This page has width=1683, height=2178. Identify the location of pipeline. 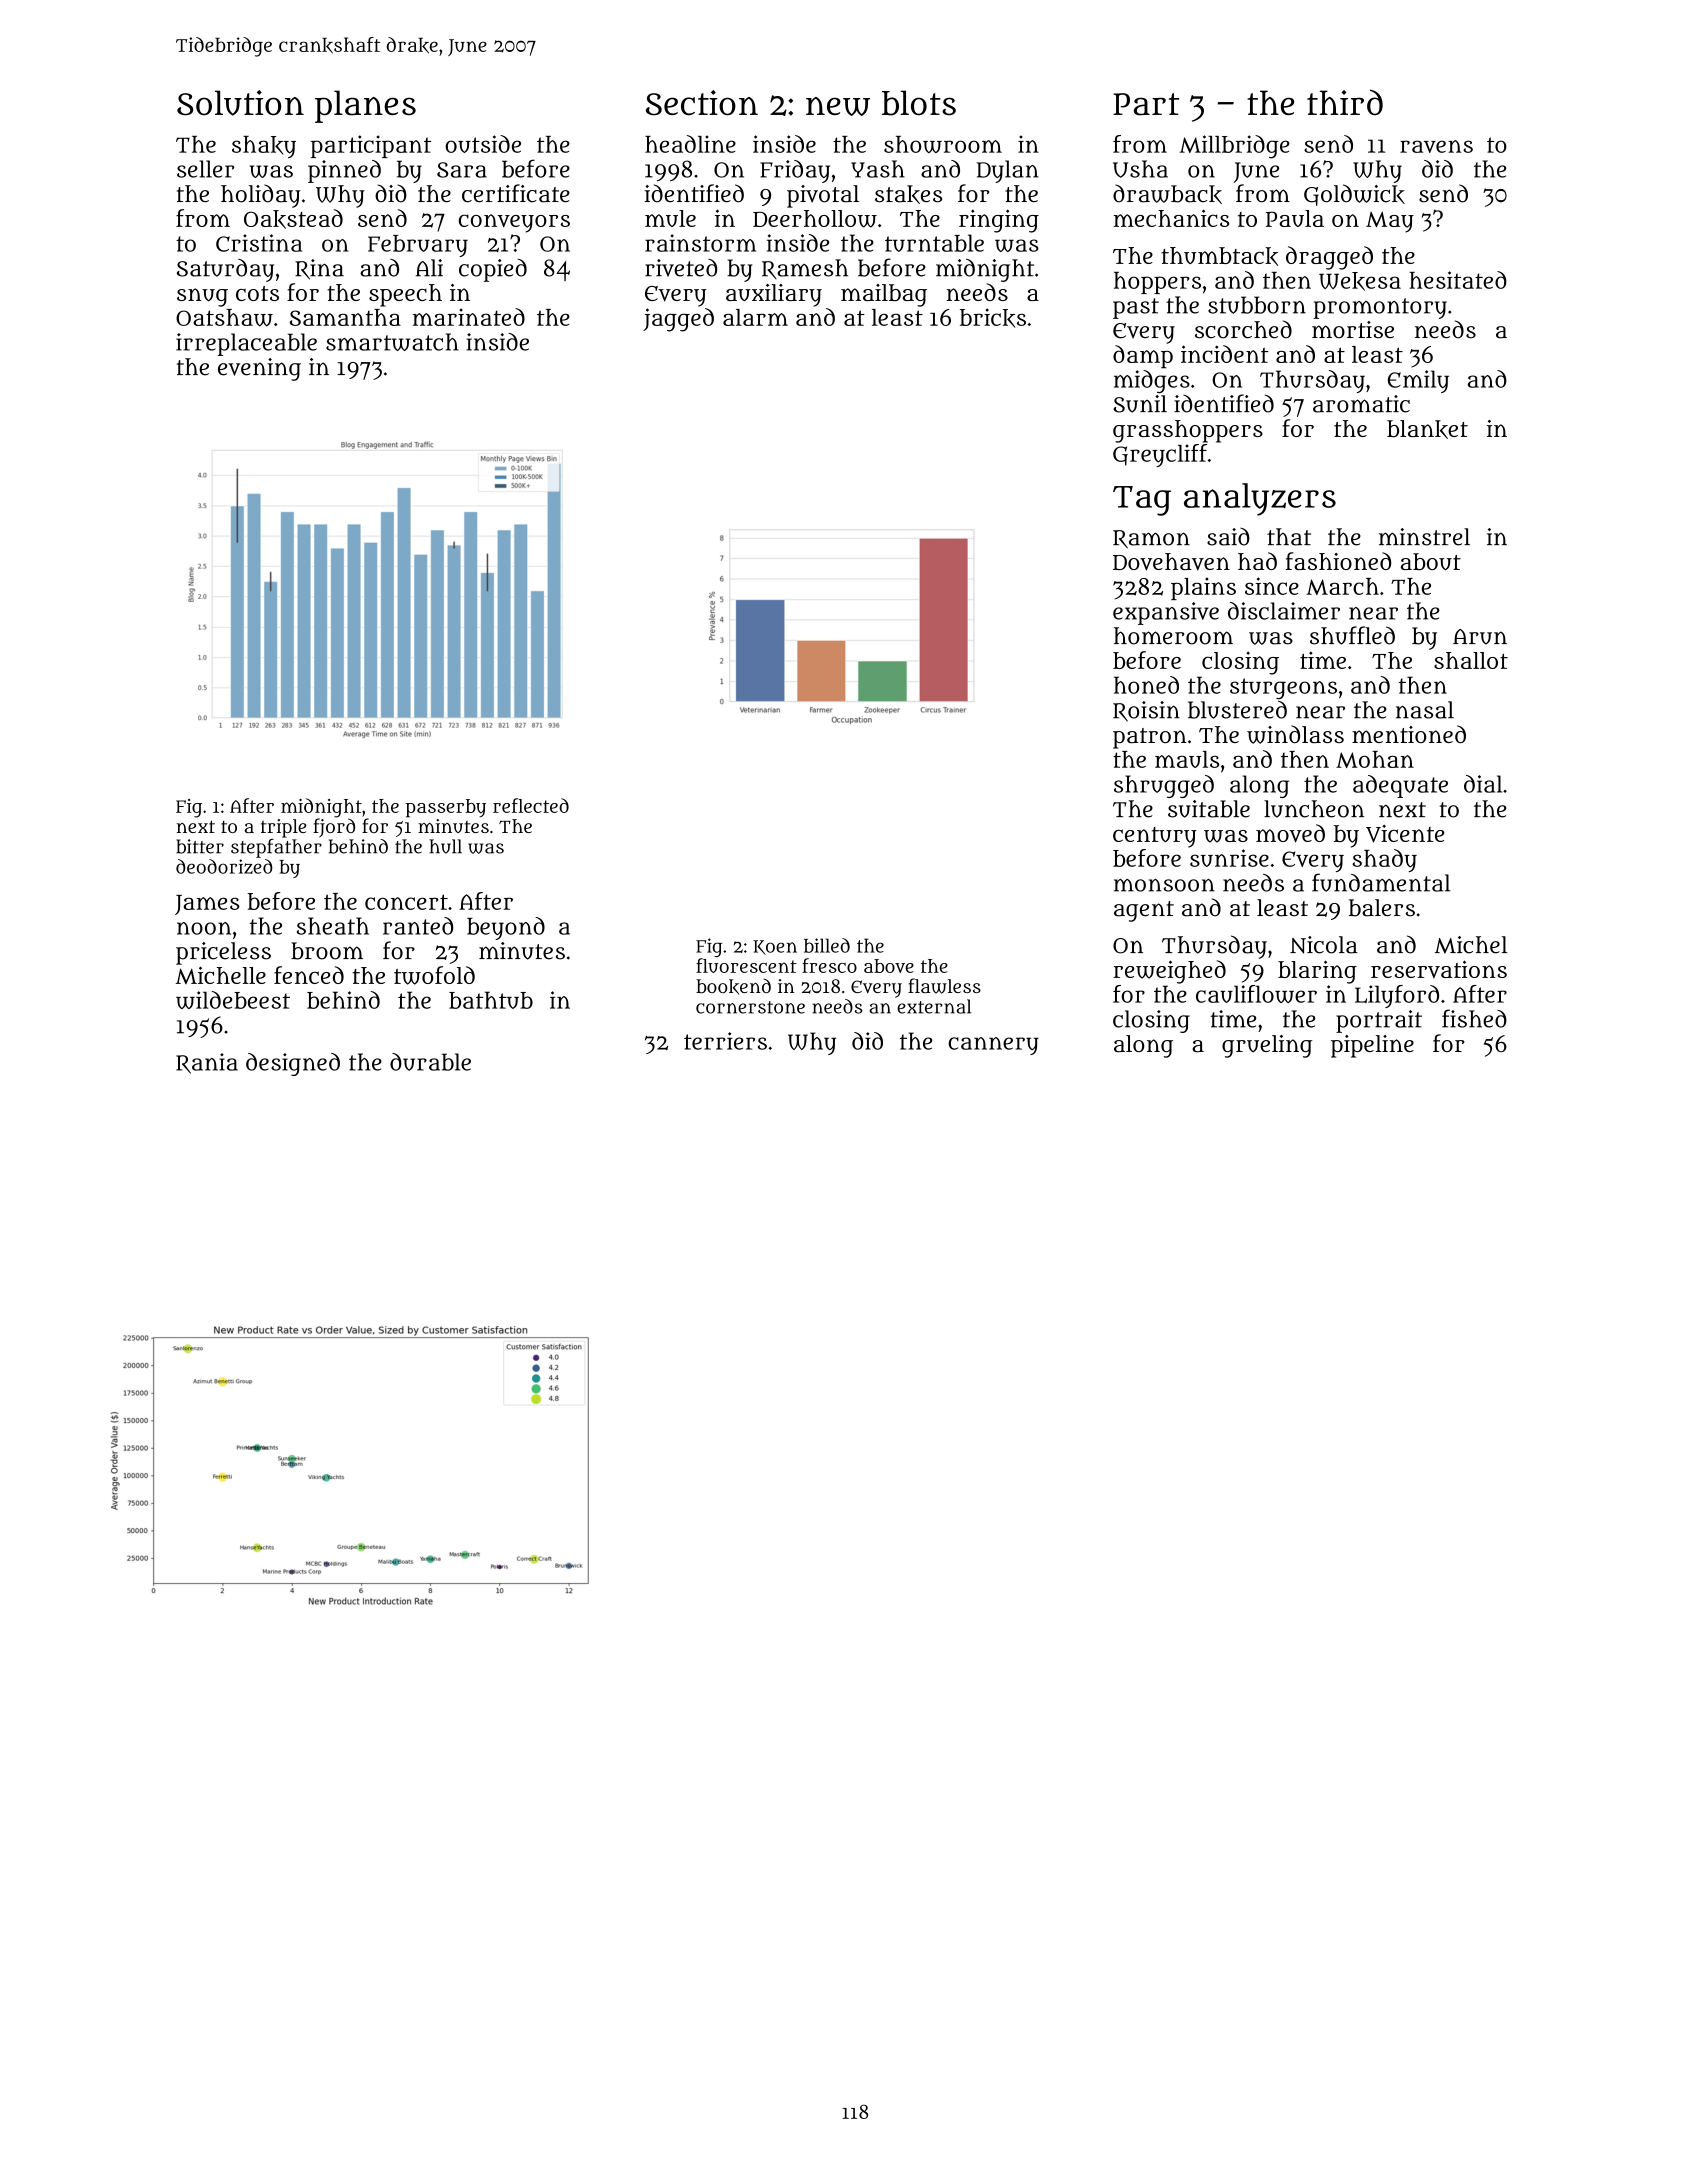
(1372, 1046).
